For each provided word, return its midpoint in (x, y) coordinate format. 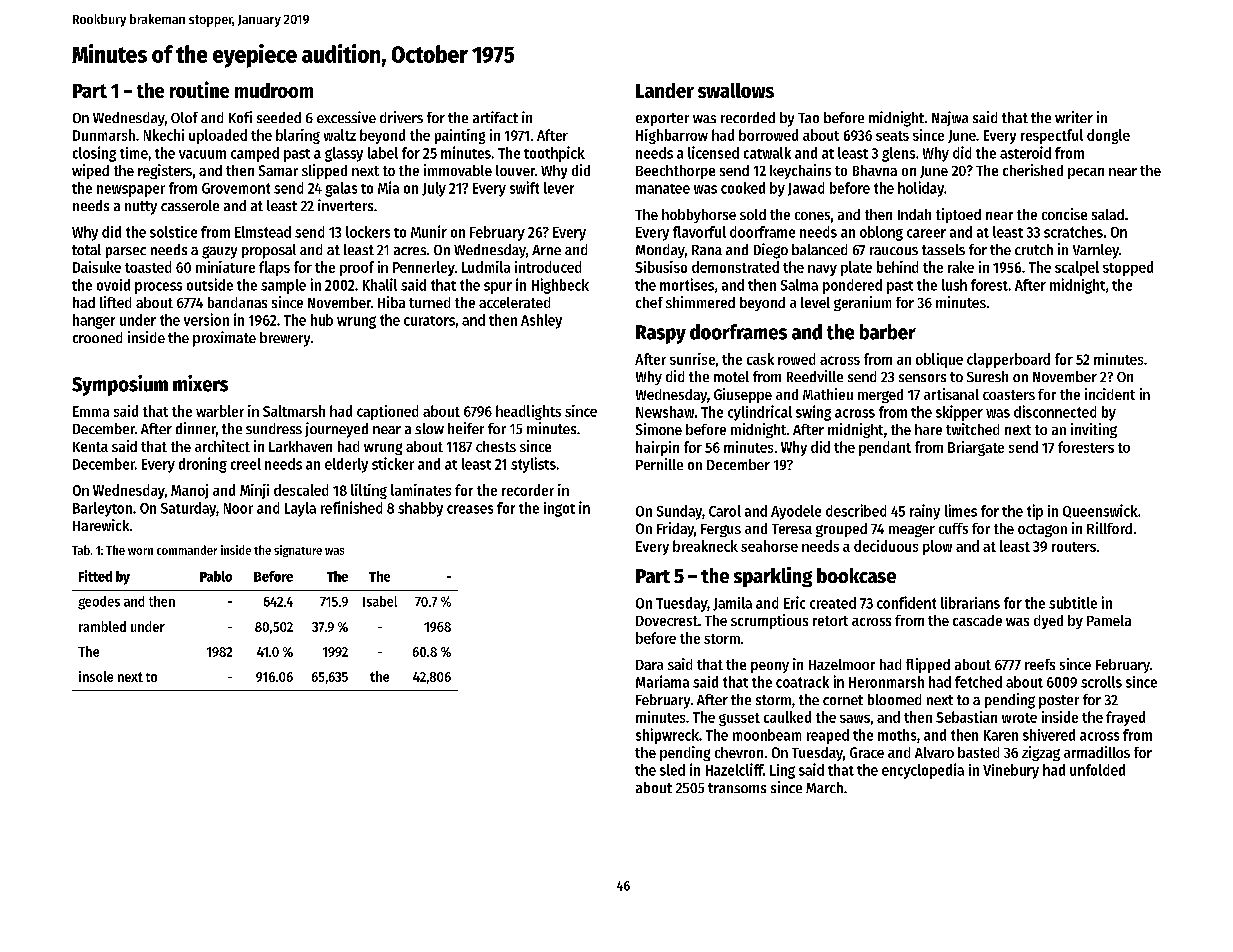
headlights (528, 412)
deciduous (886, 546)
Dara (649, 665)
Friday (675, 529)
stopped (1128, 268)
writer (1074, 117)
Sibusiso (661, 267)
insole (96, 676)
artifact (495, 117)
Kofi (240, 117)
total (86, 249)
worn (140, 551)
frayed (1125, 718)
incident (1110, 394)
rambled (102, 626)
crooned (97, 337)
